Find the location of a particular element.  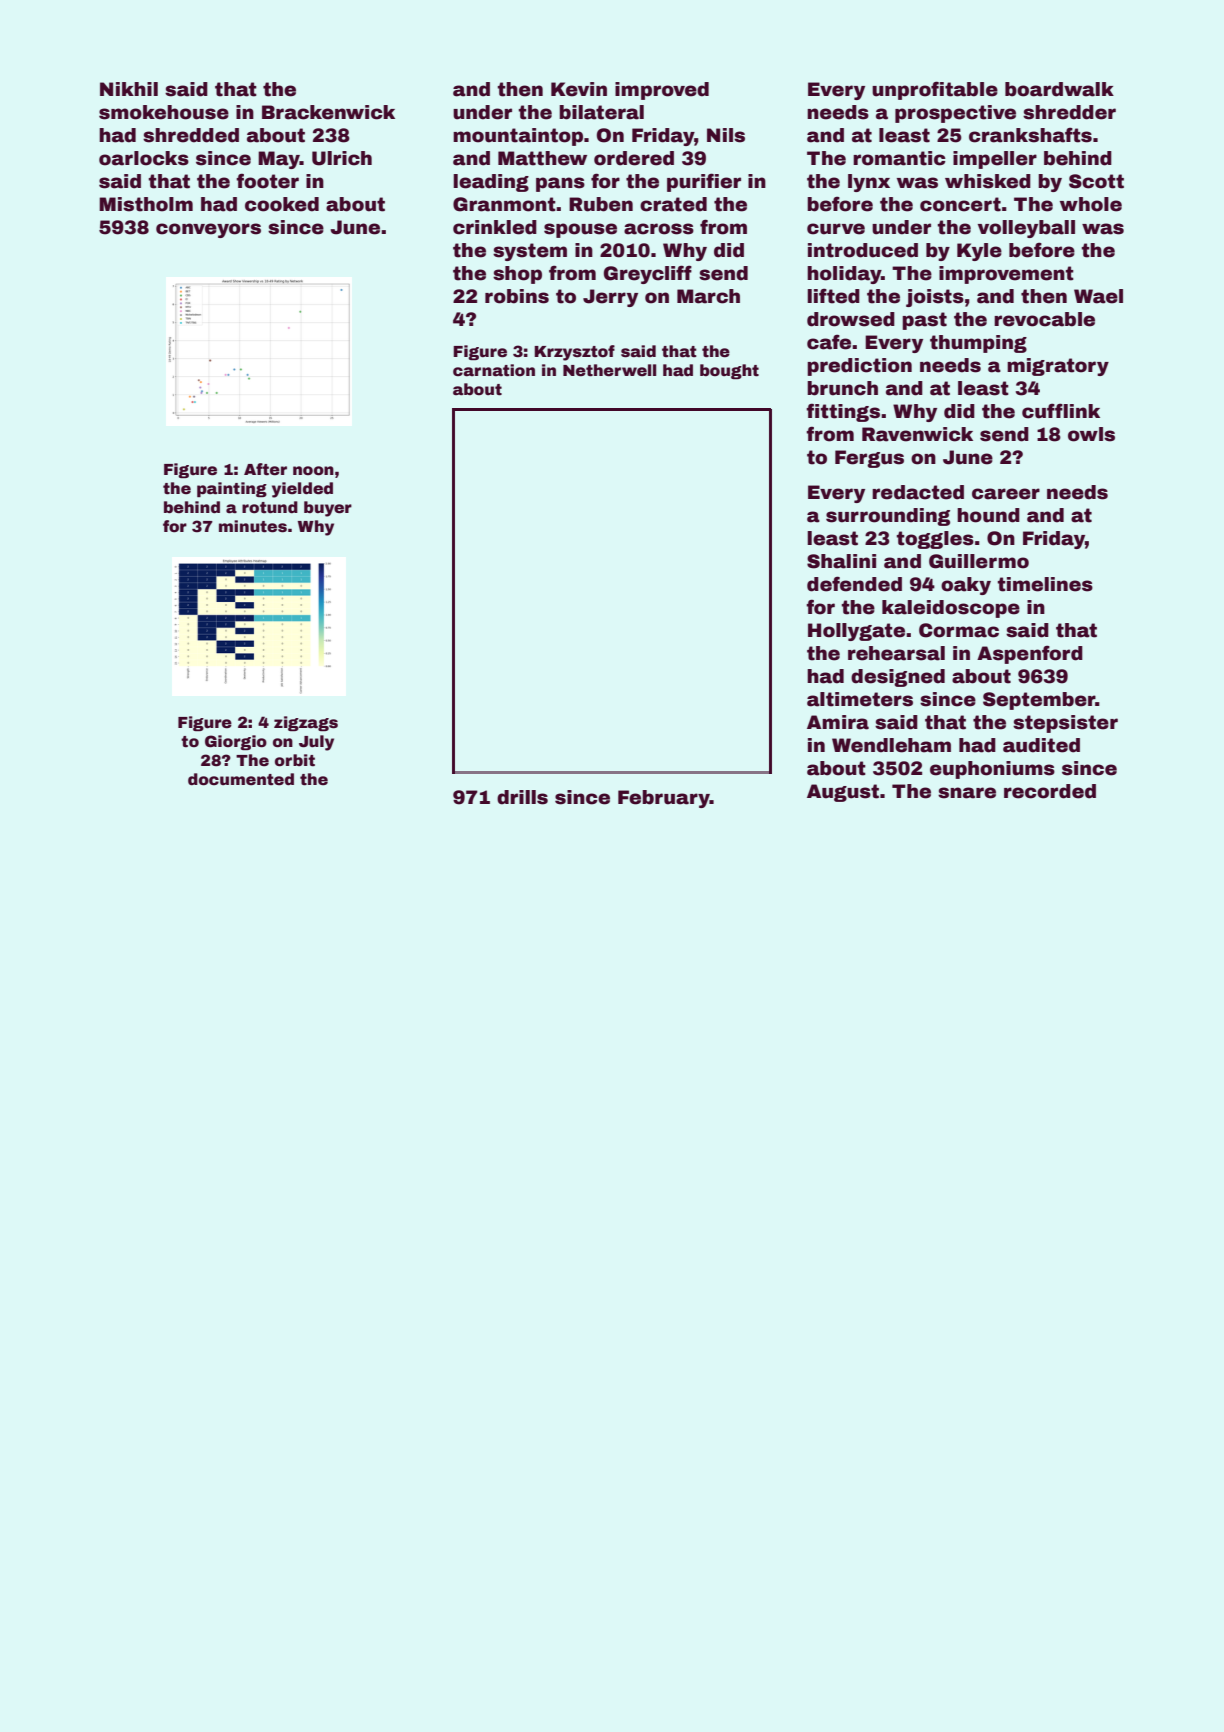

painting is located at coordinates (232, 489).
